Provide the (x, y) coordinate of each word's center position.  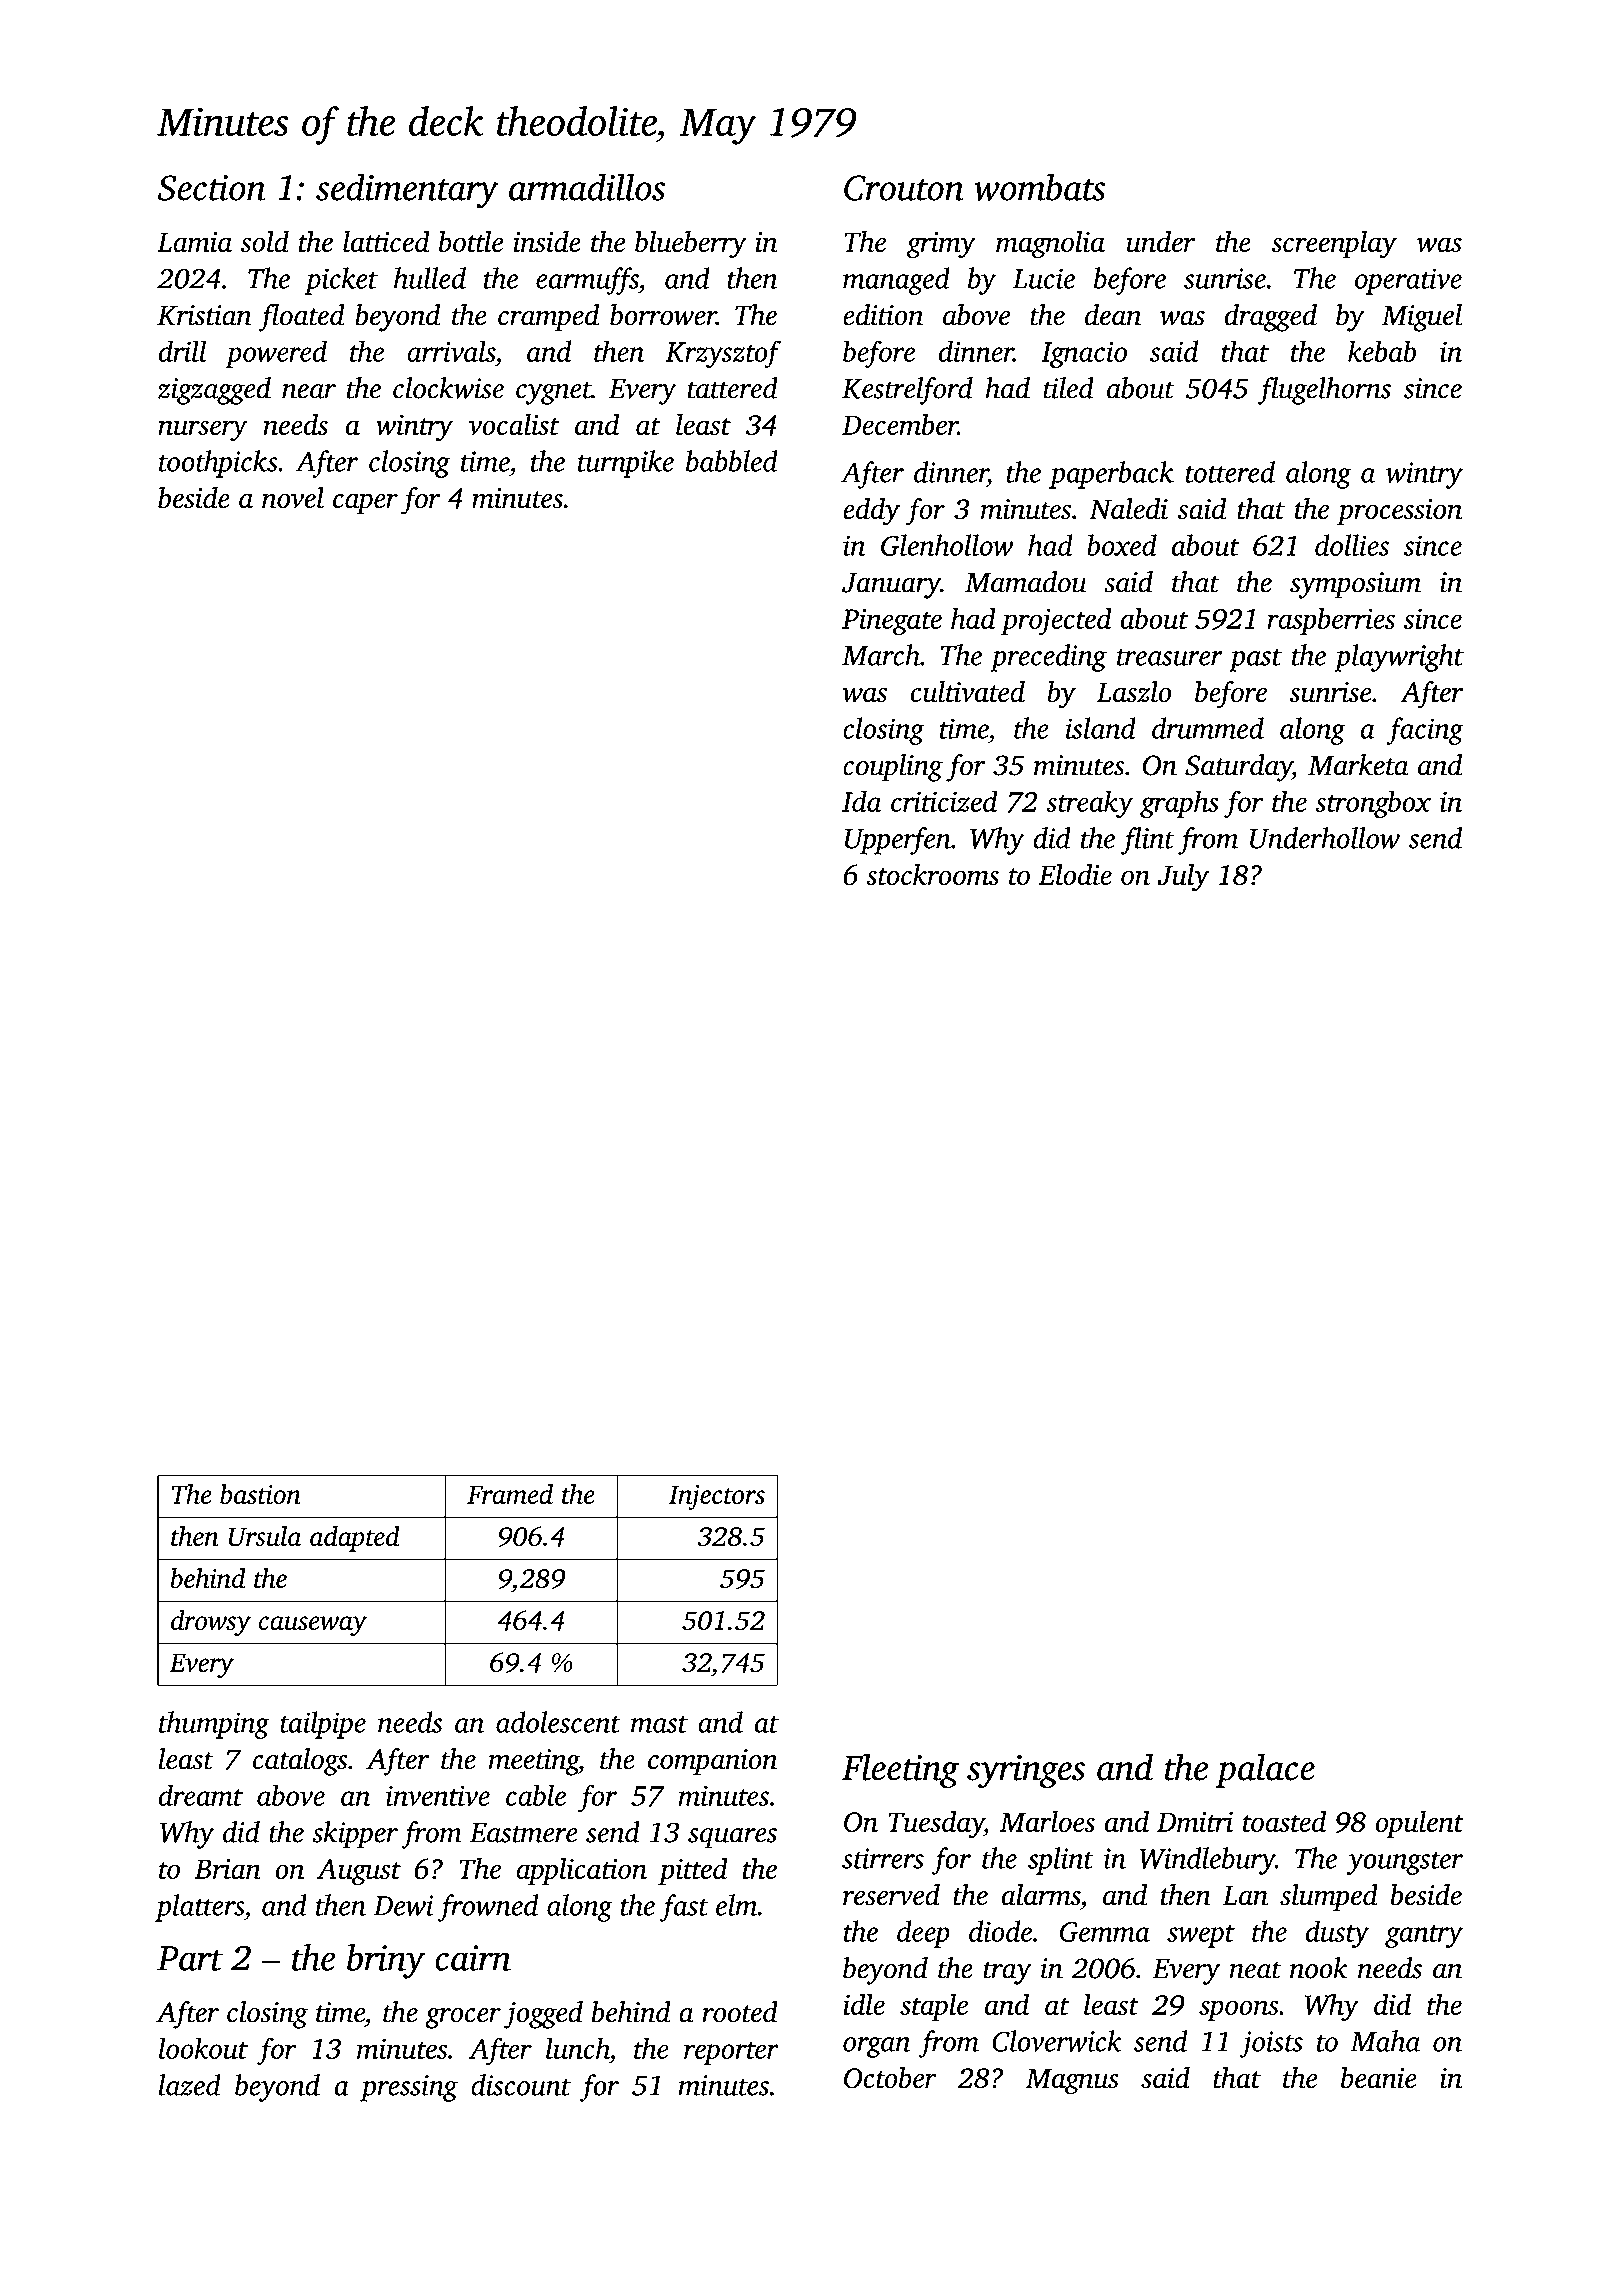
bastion (260, 1494)
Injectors (717, 1497)
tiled (1068, 388)
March (881, 655)
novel (293, 498)
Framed (510, 1494)
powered (276, 354)
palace (1265, 1770)
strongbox (1373, 804)
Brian (227, 1869)
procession (1399, 512)
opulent (1420, 1824)
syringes (1026, 1772)
